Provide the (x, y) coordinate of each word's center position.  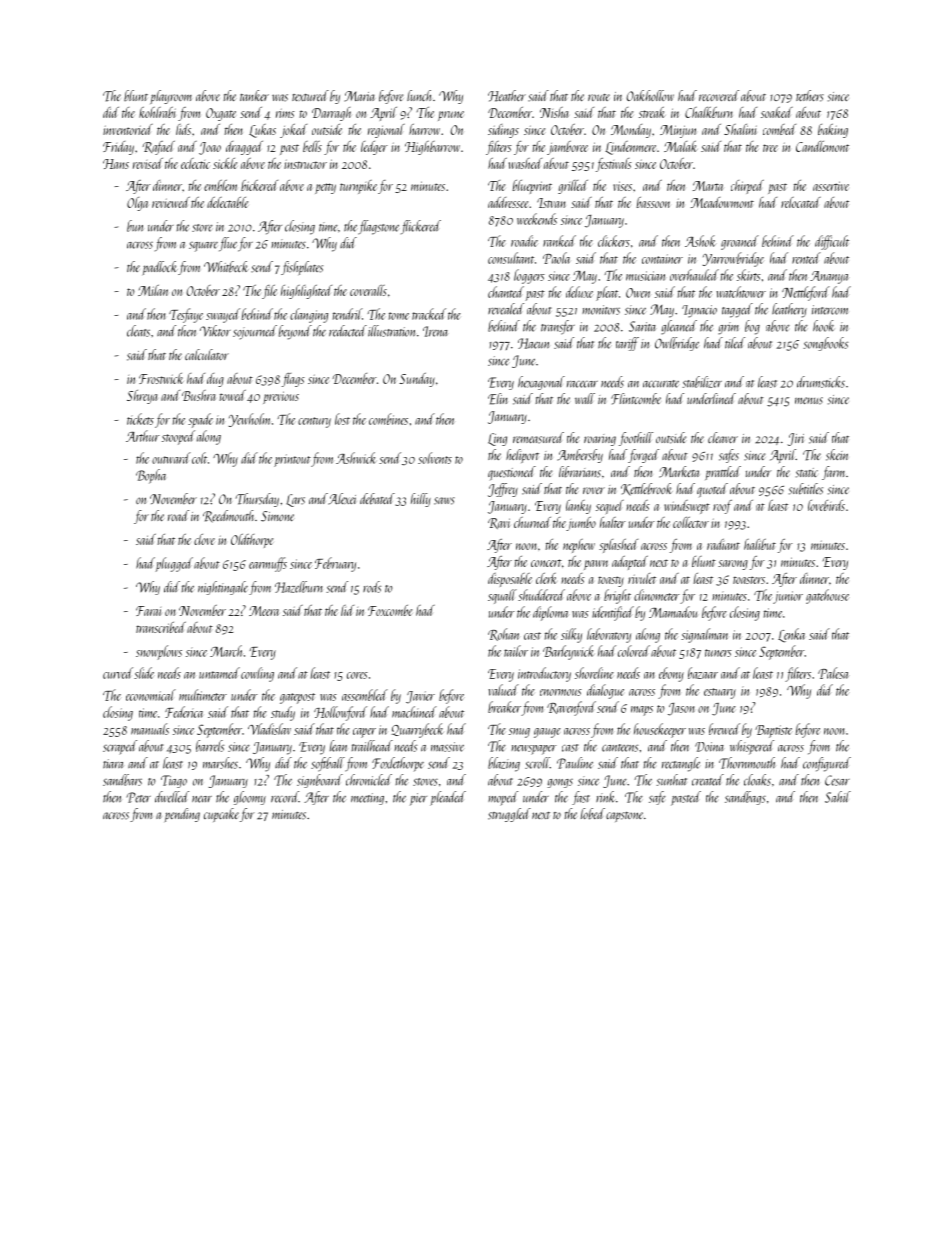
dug (215, 380)
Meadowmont (722, 202)
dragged (244, 148)
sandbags (745, 798)
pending (182, 815)
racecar (582, 384)
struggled (509, 815)
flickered (421, 227)
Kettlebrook (647, 489)
